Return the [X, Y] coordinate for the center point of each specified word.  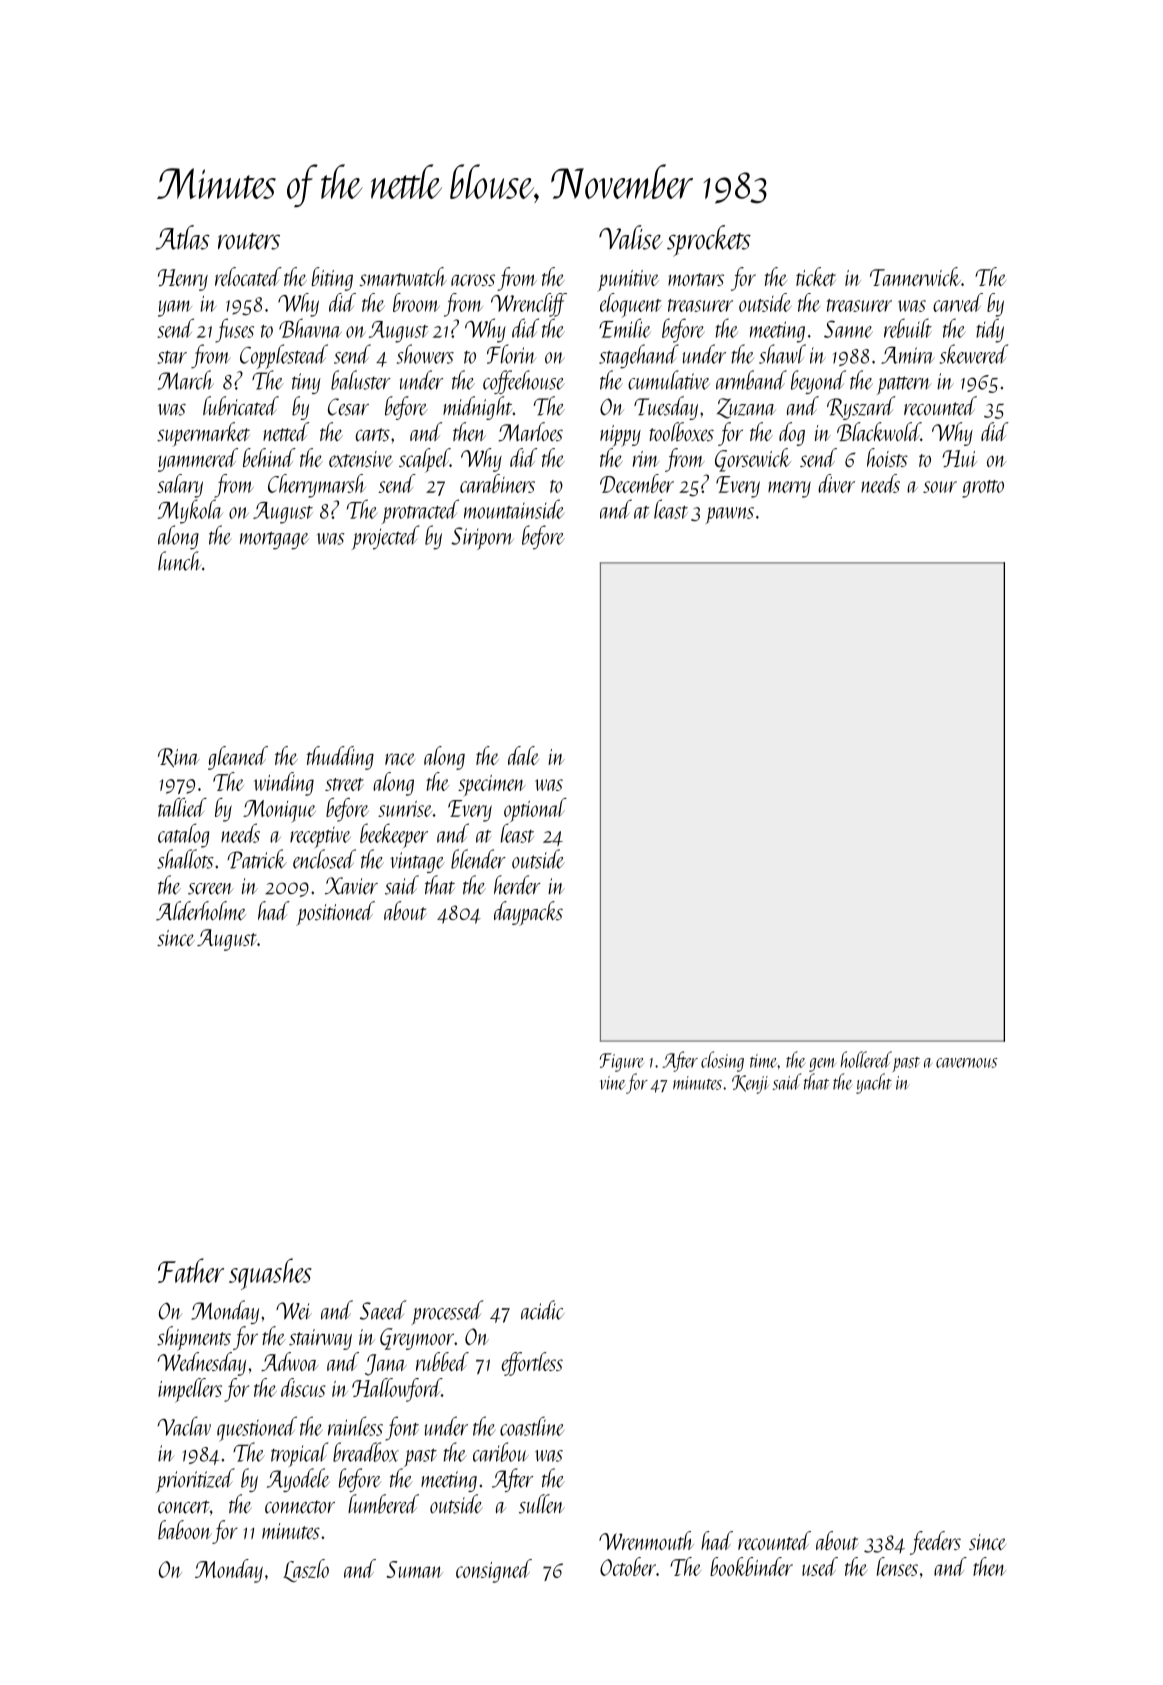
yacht [874, 1083]
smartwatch [403, 276]
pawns [730, 515]
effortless [532, 1364]
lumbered [383, 1504]
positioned [335, 913]
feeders [935, 1543]
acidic [542, 1310]
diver [836, 483]
